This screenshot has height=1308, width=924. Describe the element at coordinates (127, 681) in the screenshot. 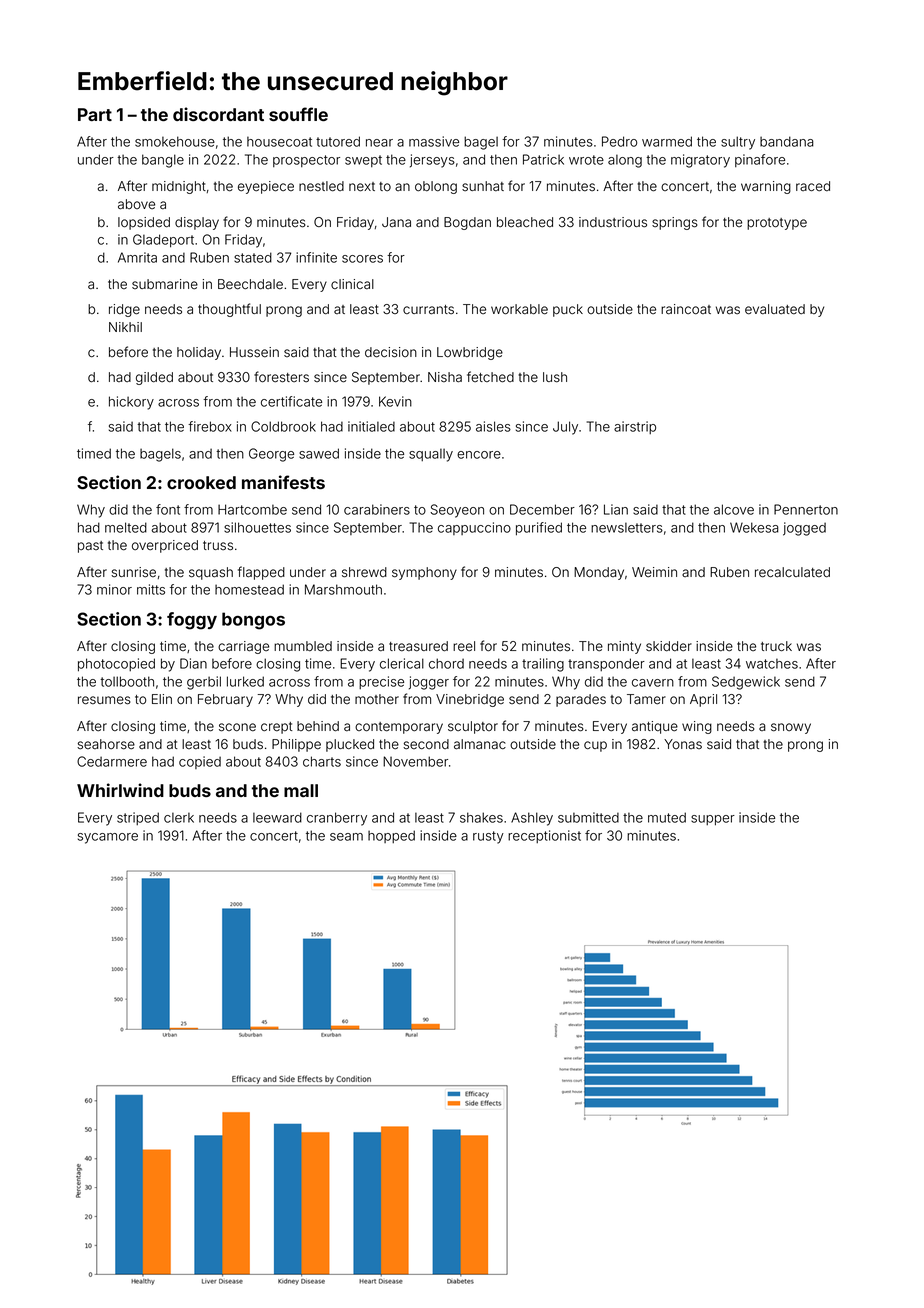

I see `tollbooth` at that location.
